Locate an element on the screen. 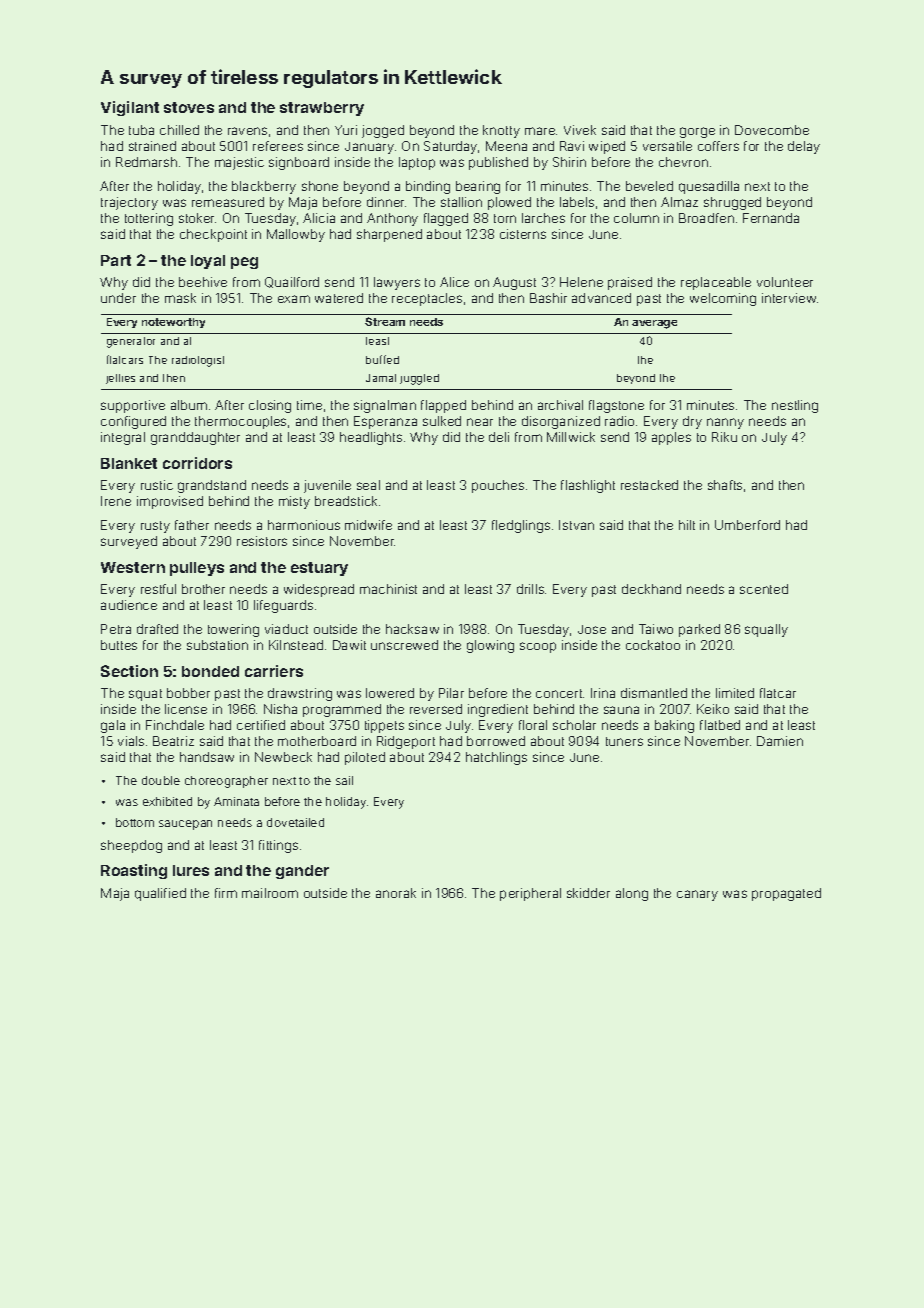 This screenshot has height=1308, width=924. Vigilant is located at coordinates (130, 108).
